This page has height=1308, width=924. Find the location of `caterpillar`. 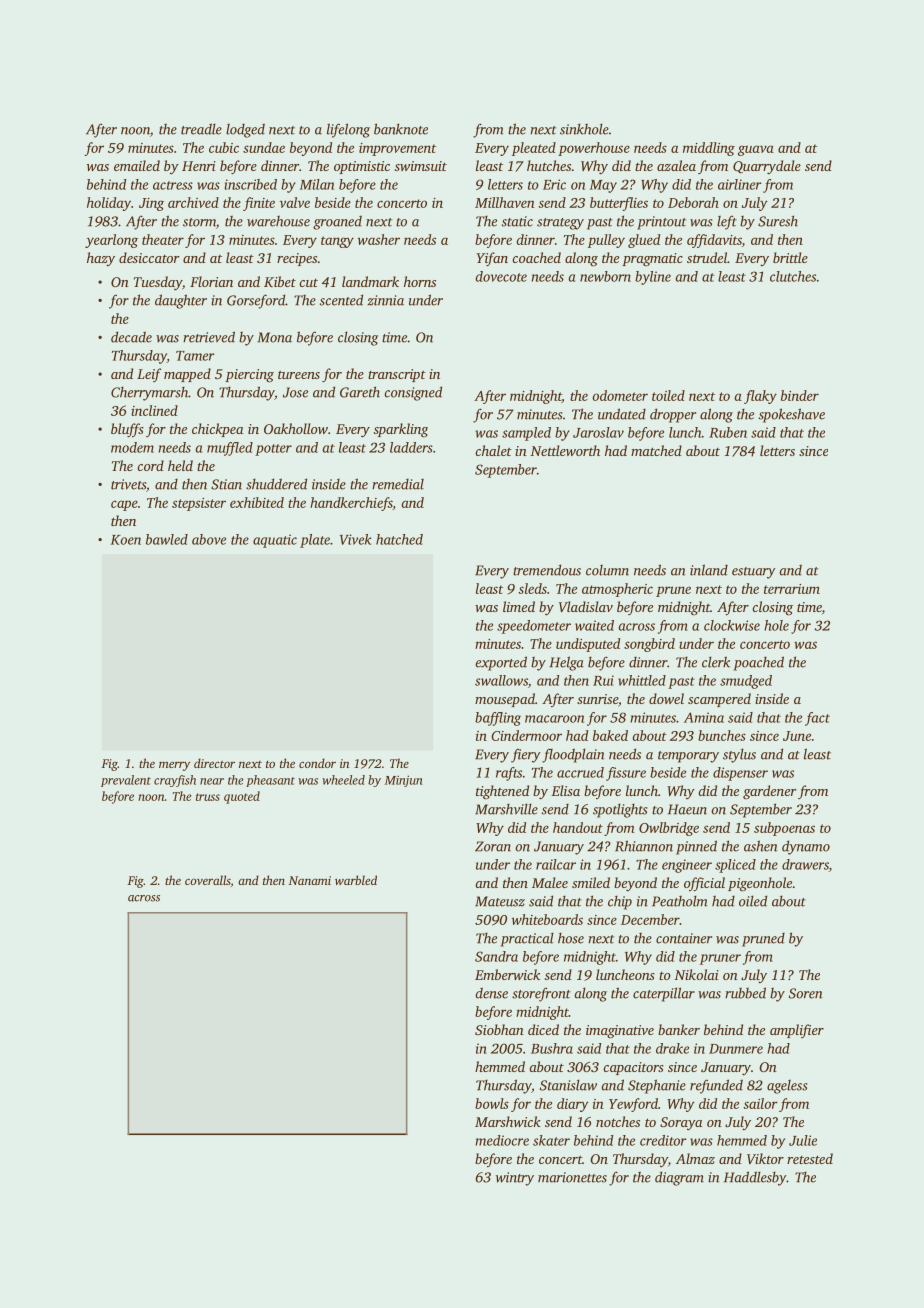

caterpillar is located at coordinates (664, 994).
